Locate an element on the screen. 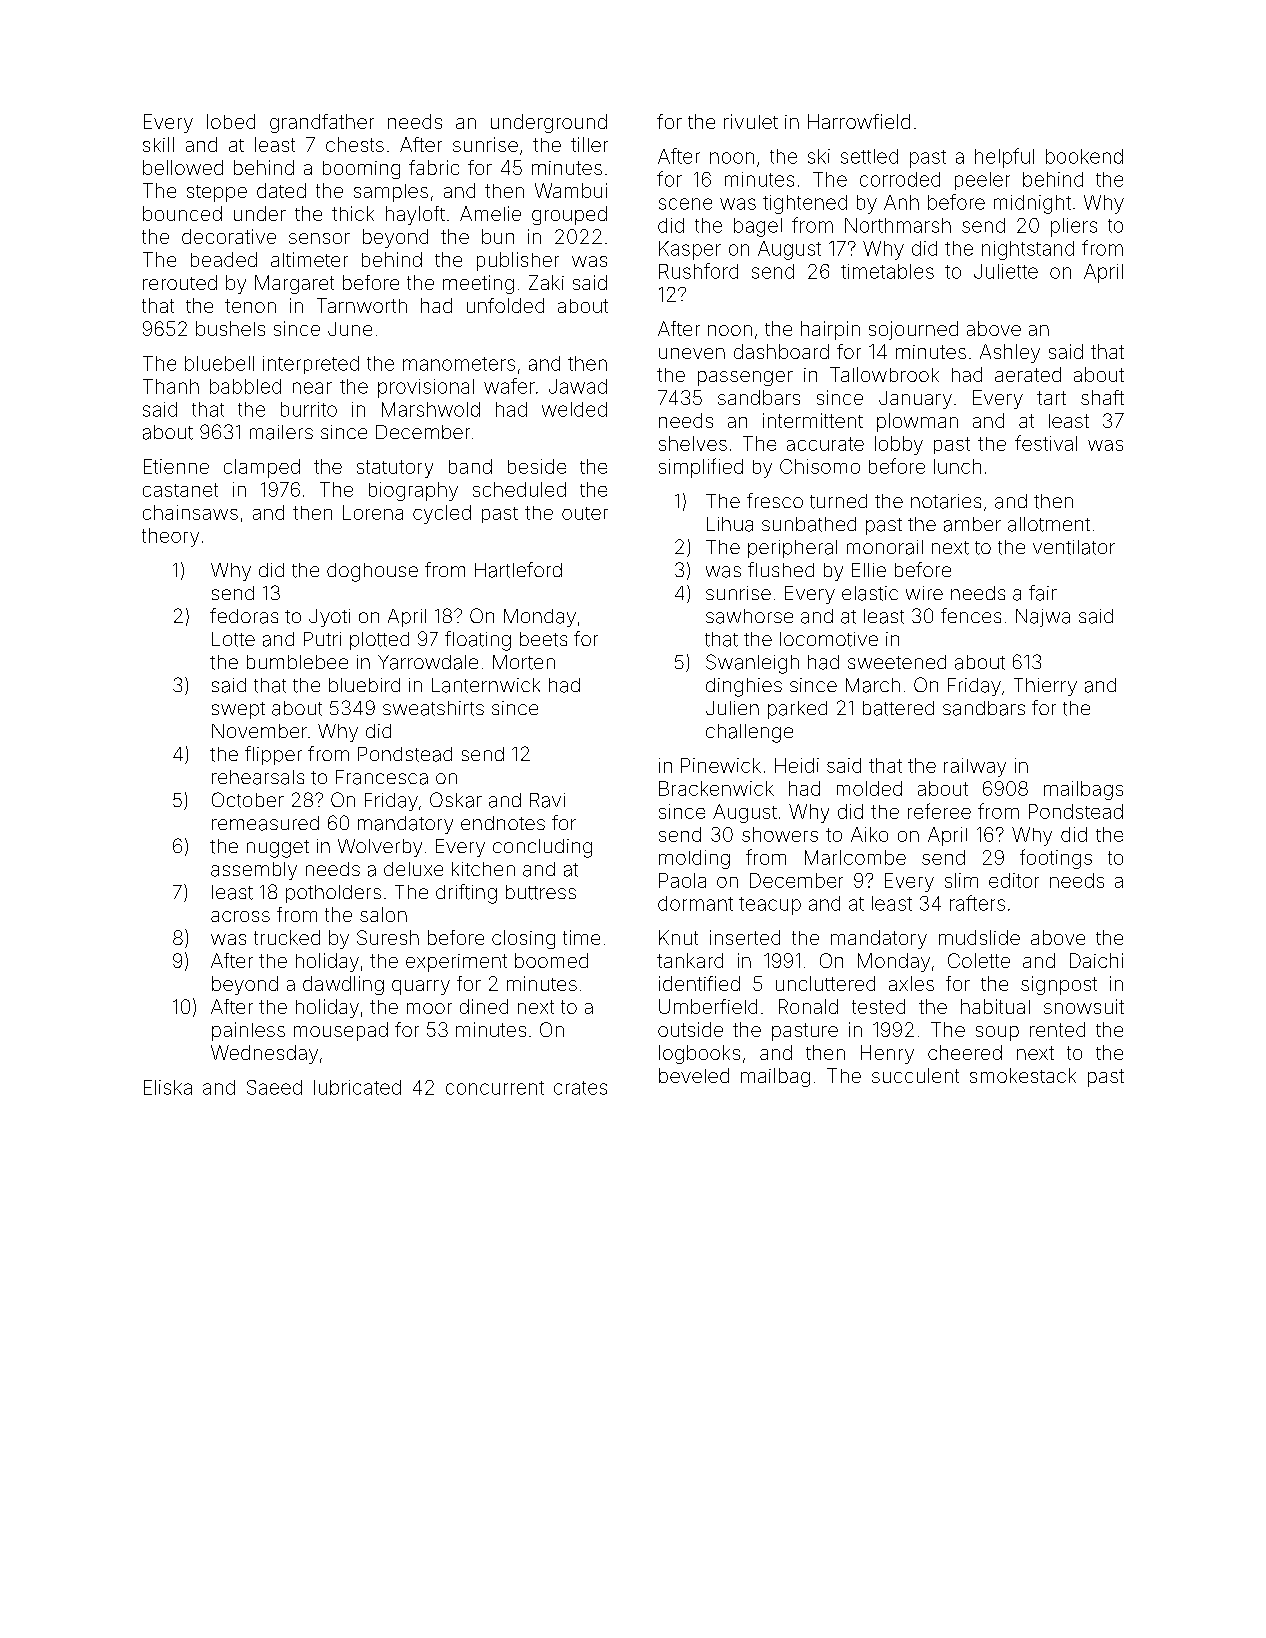  Lorena is located at coordinates (373, 512).
